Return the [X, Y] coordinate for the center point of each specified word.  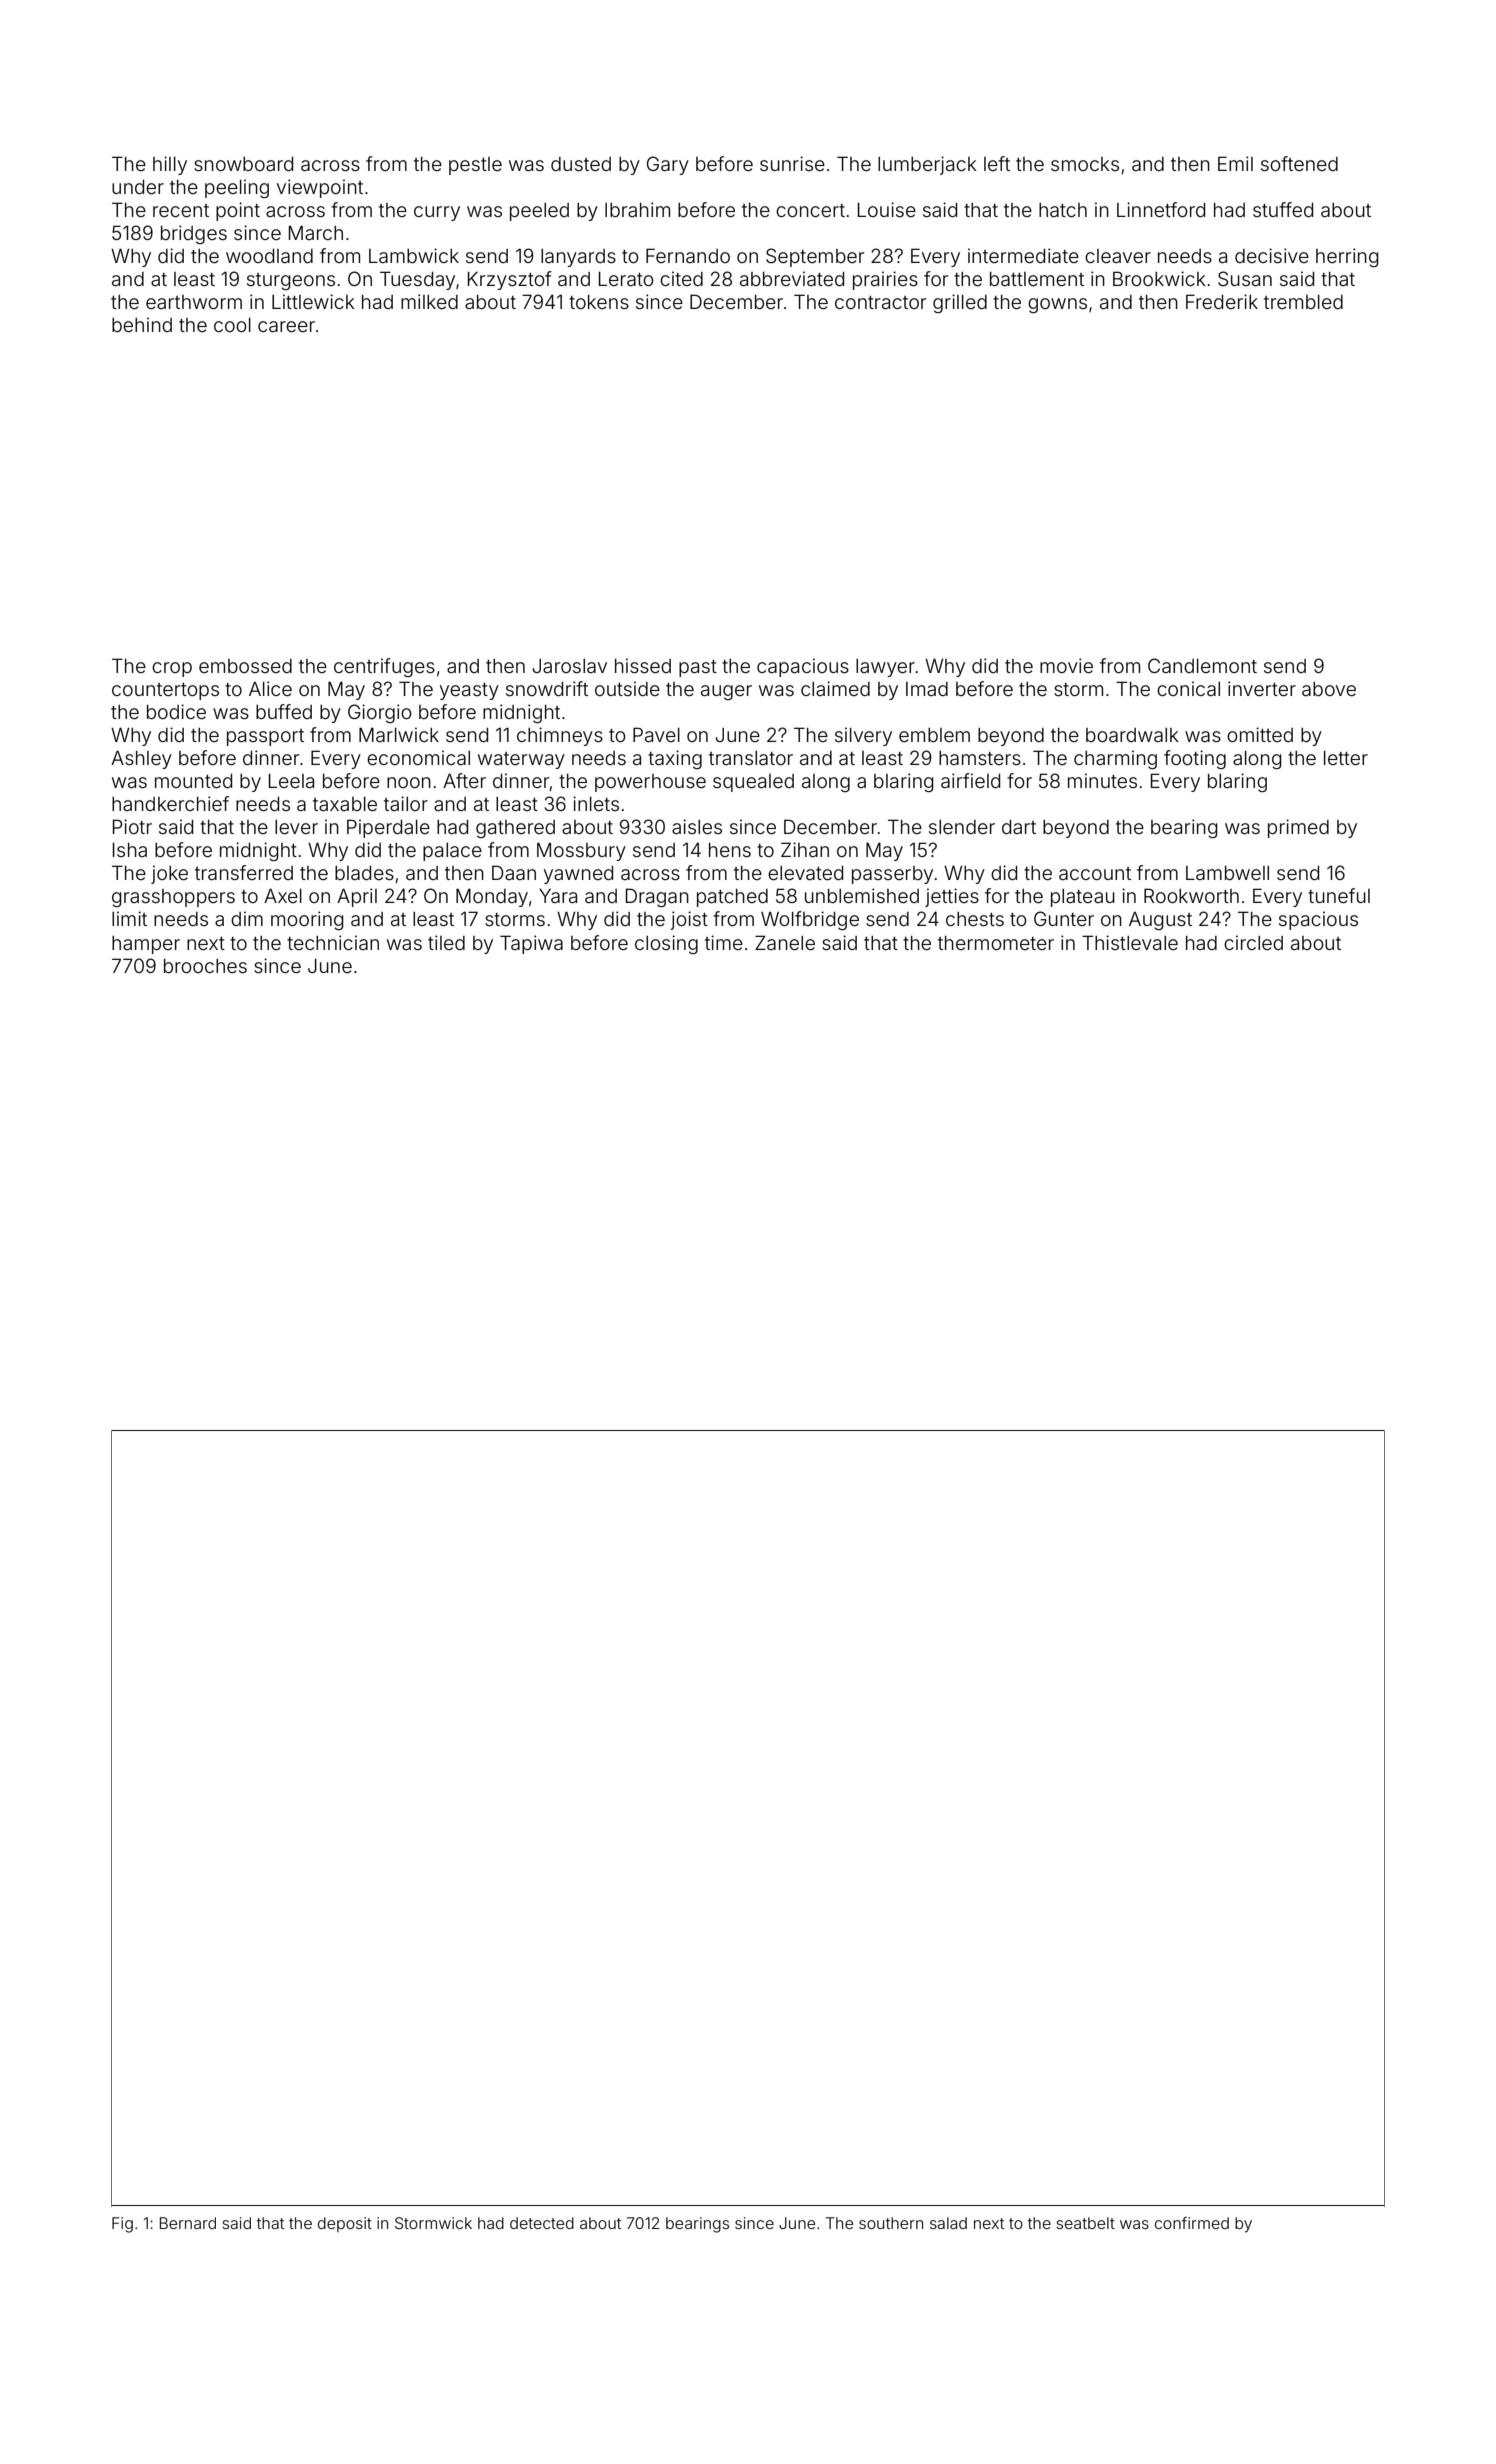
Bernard [188, 2223]
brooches [205, 966]
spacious [1318, 920]
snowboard [243, 164]
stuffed [1283, 209]
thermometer [996, 943]
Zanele [785, 942]
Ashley [141, 759]
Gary [668, 165]
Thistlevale [1130, 942]
